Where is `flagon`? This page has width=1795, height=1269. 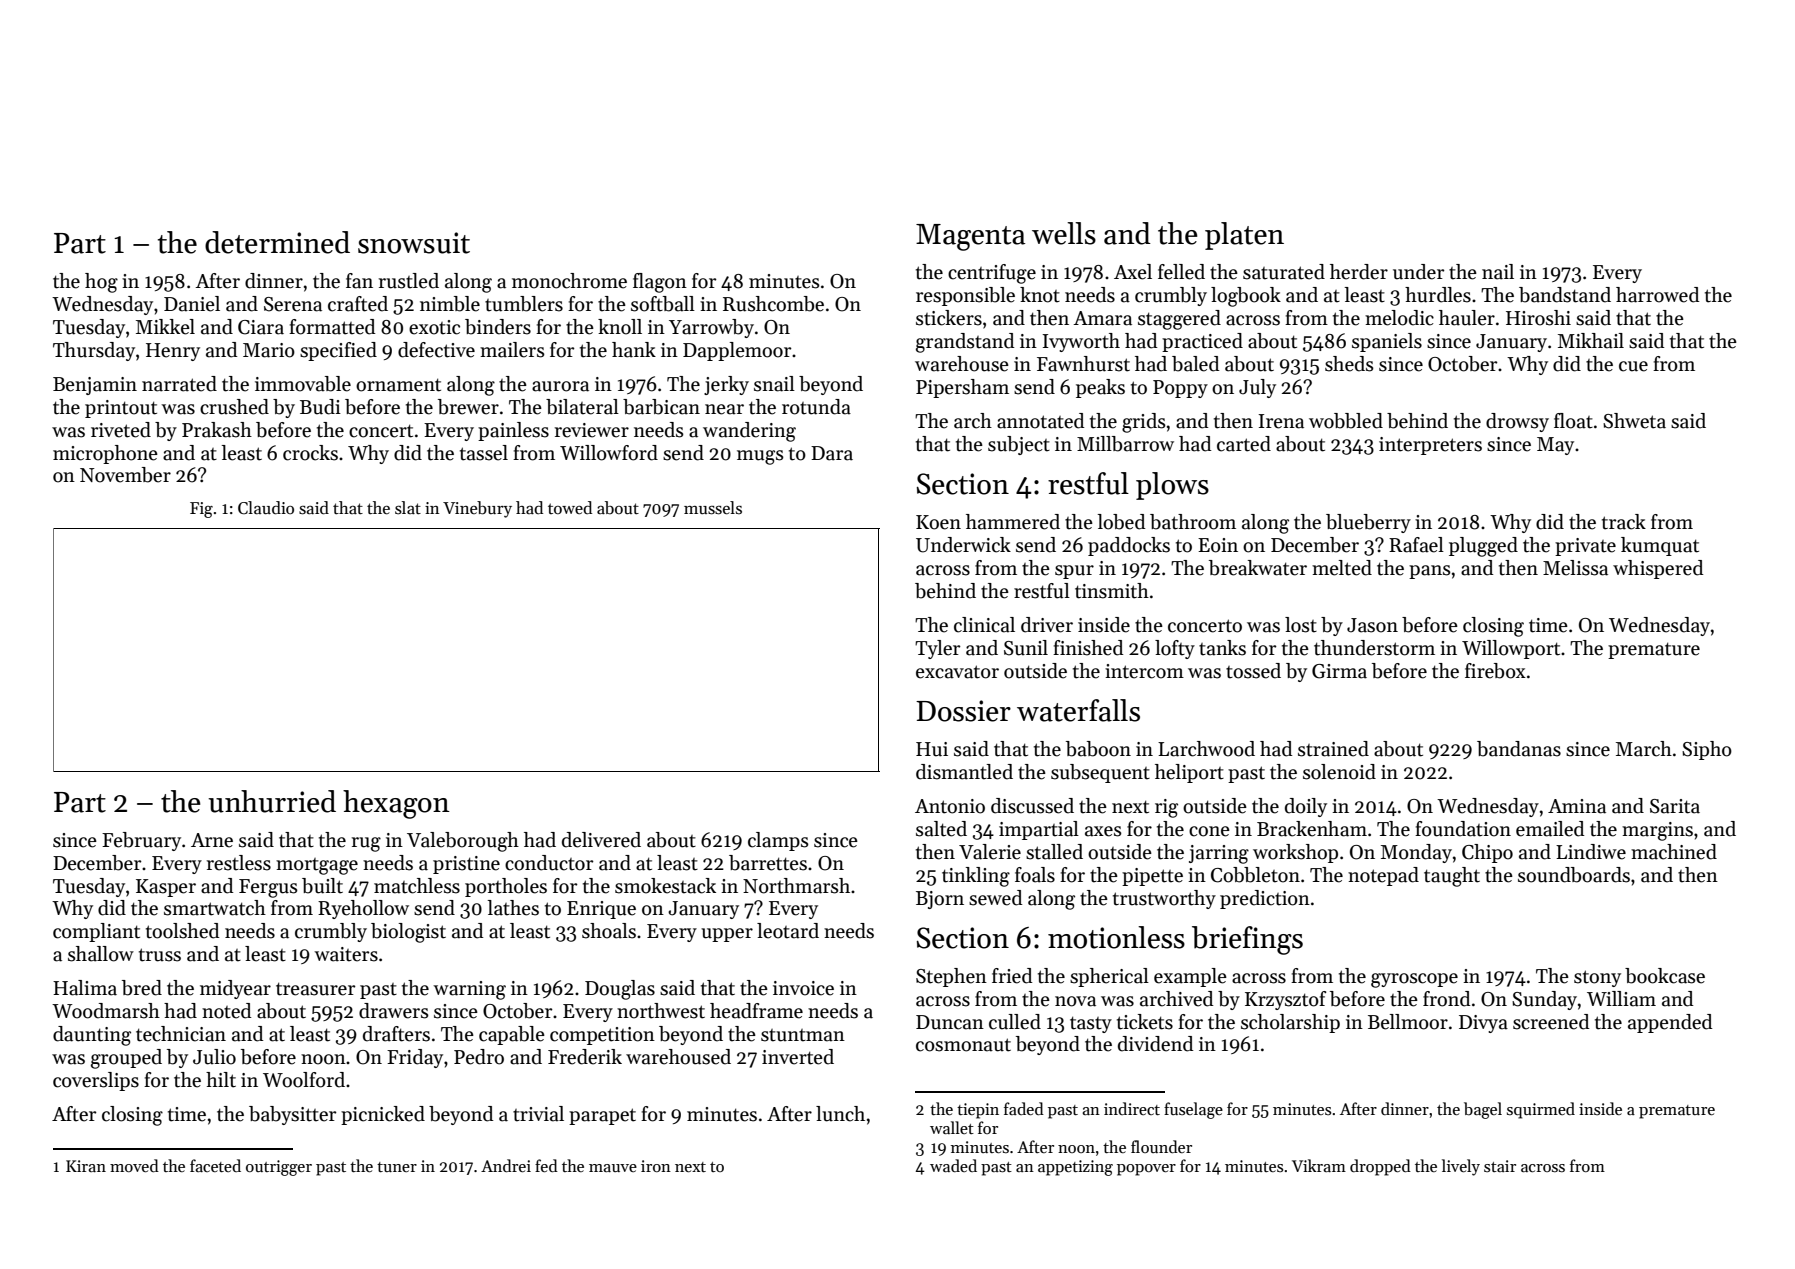 flagon is located at coordinates (660, 283).
